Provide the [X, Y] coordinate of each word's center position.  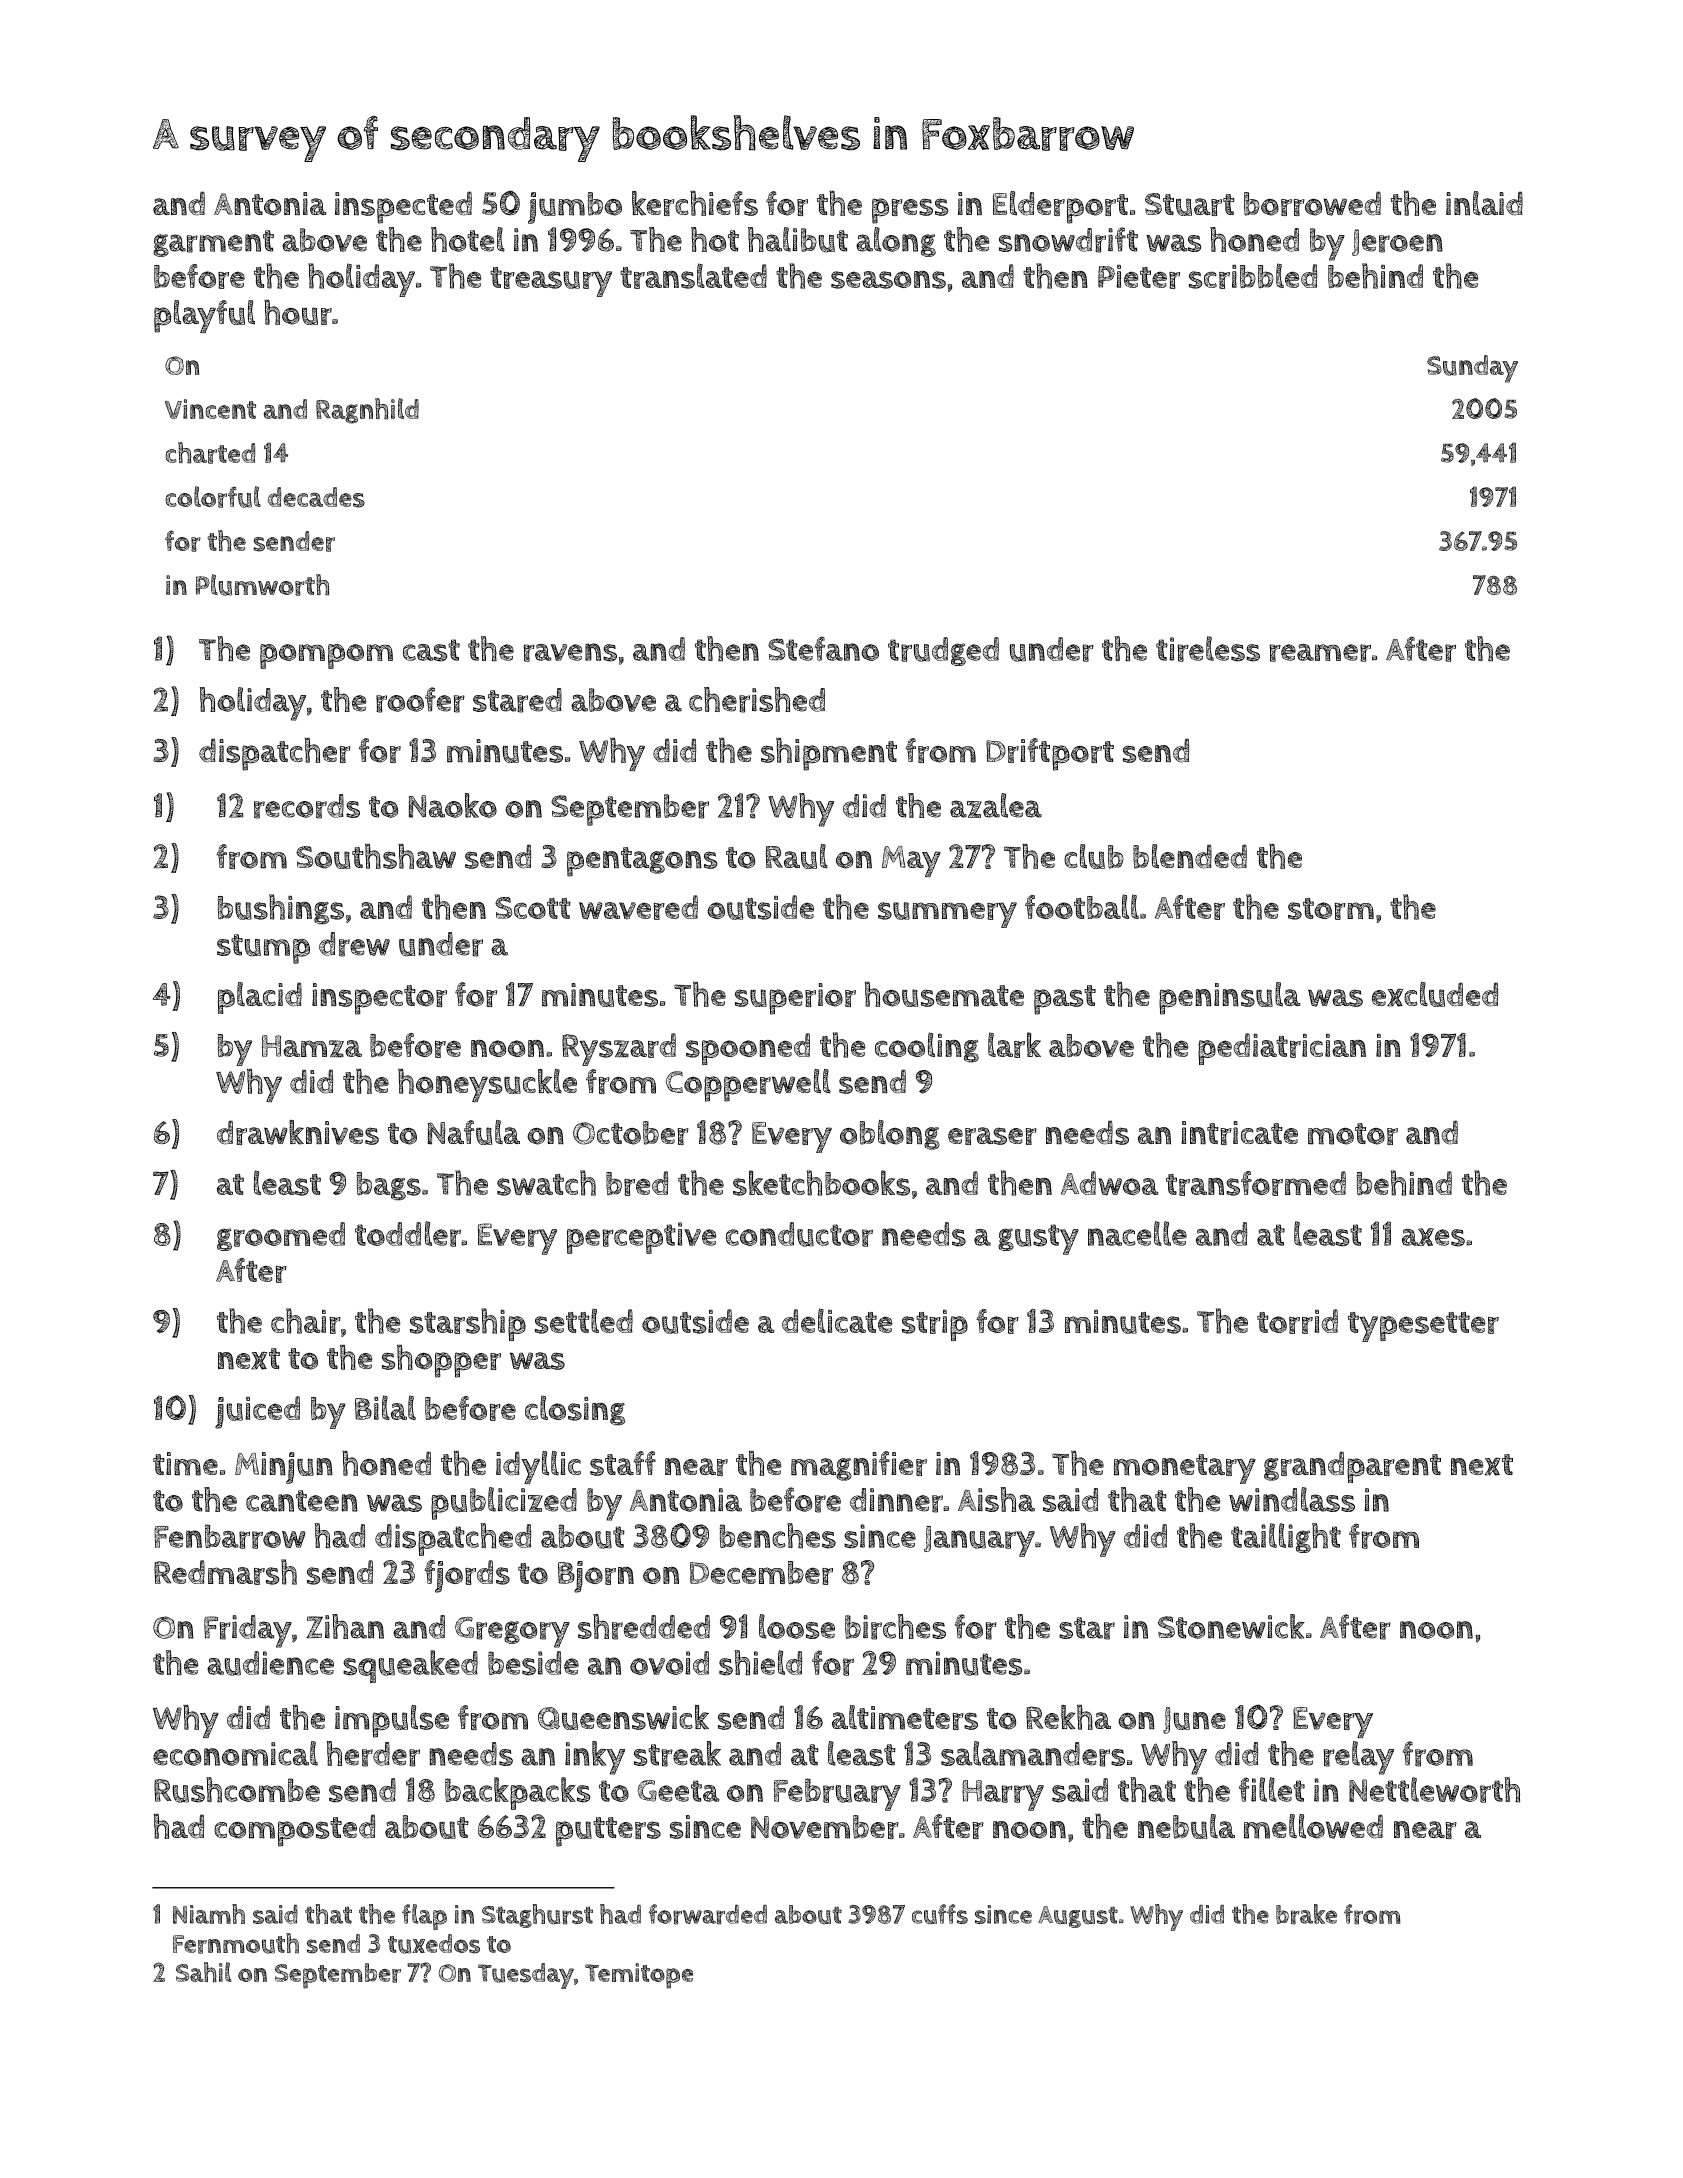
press [910, 211]
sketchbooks [821, 1183]
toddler [408, 1234]
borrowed [1312, 203]
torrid [1297, 1321]
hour [298, 312]
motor [1353, 1134]
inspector [379, 999]
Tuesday [526, 1976]
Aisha [996, 1499]
